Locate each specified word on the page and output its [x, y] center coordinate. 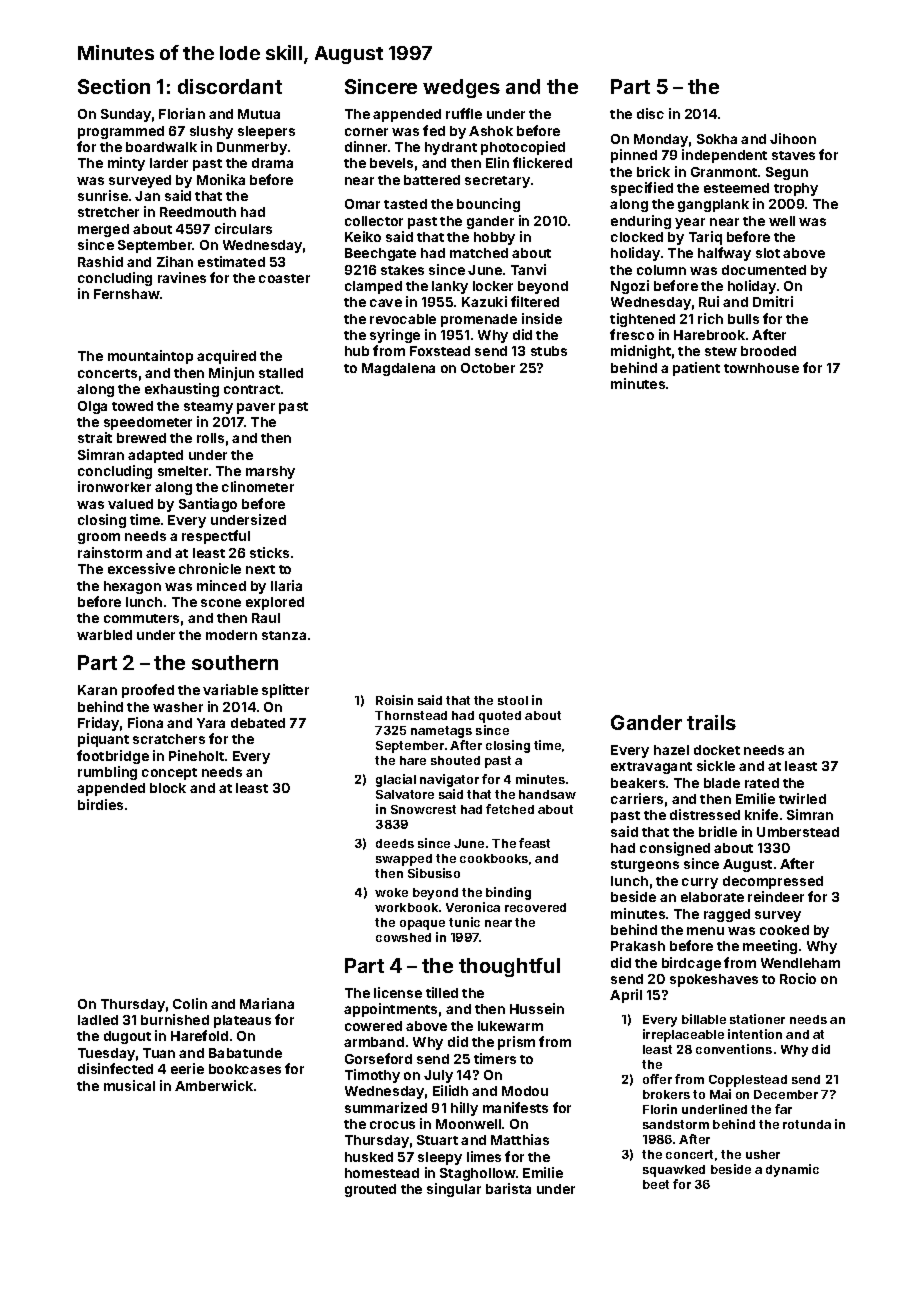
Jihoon [793, 138]
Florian [182, 113]
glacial [396, 780]
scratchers [169, 739]
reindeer [776, 896]
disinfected [115, 1068]
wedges [461, 88]
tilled [442, 992]
